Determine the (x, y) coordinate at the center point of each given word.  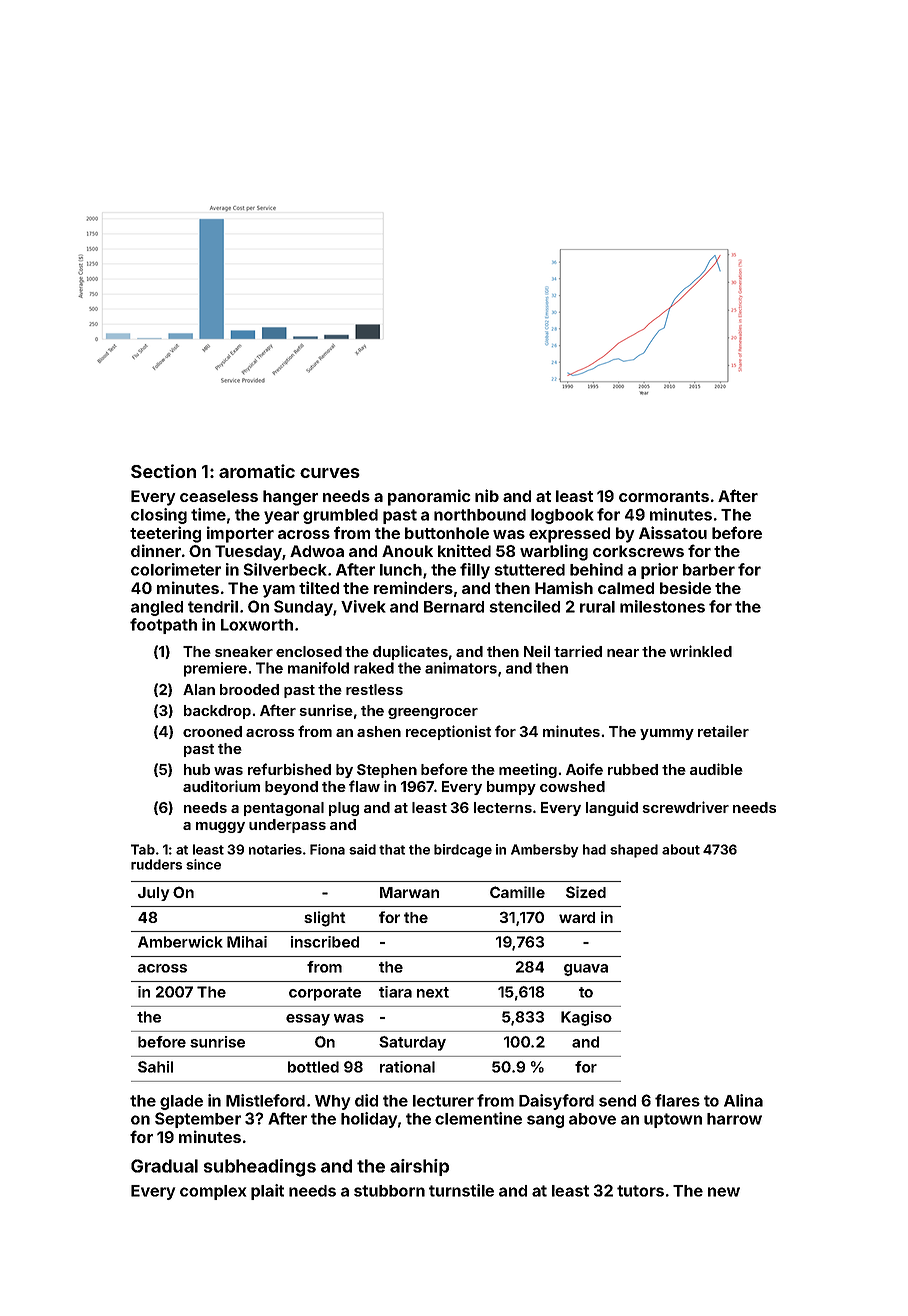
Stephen (387, 771)
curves (330, 473)
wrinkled (701, 651)
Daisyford (556, 1102)
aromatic (257, 471)
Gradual (164, 1166)
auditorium (221, 786)
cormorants (664, 496)
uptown (673, 1120)
